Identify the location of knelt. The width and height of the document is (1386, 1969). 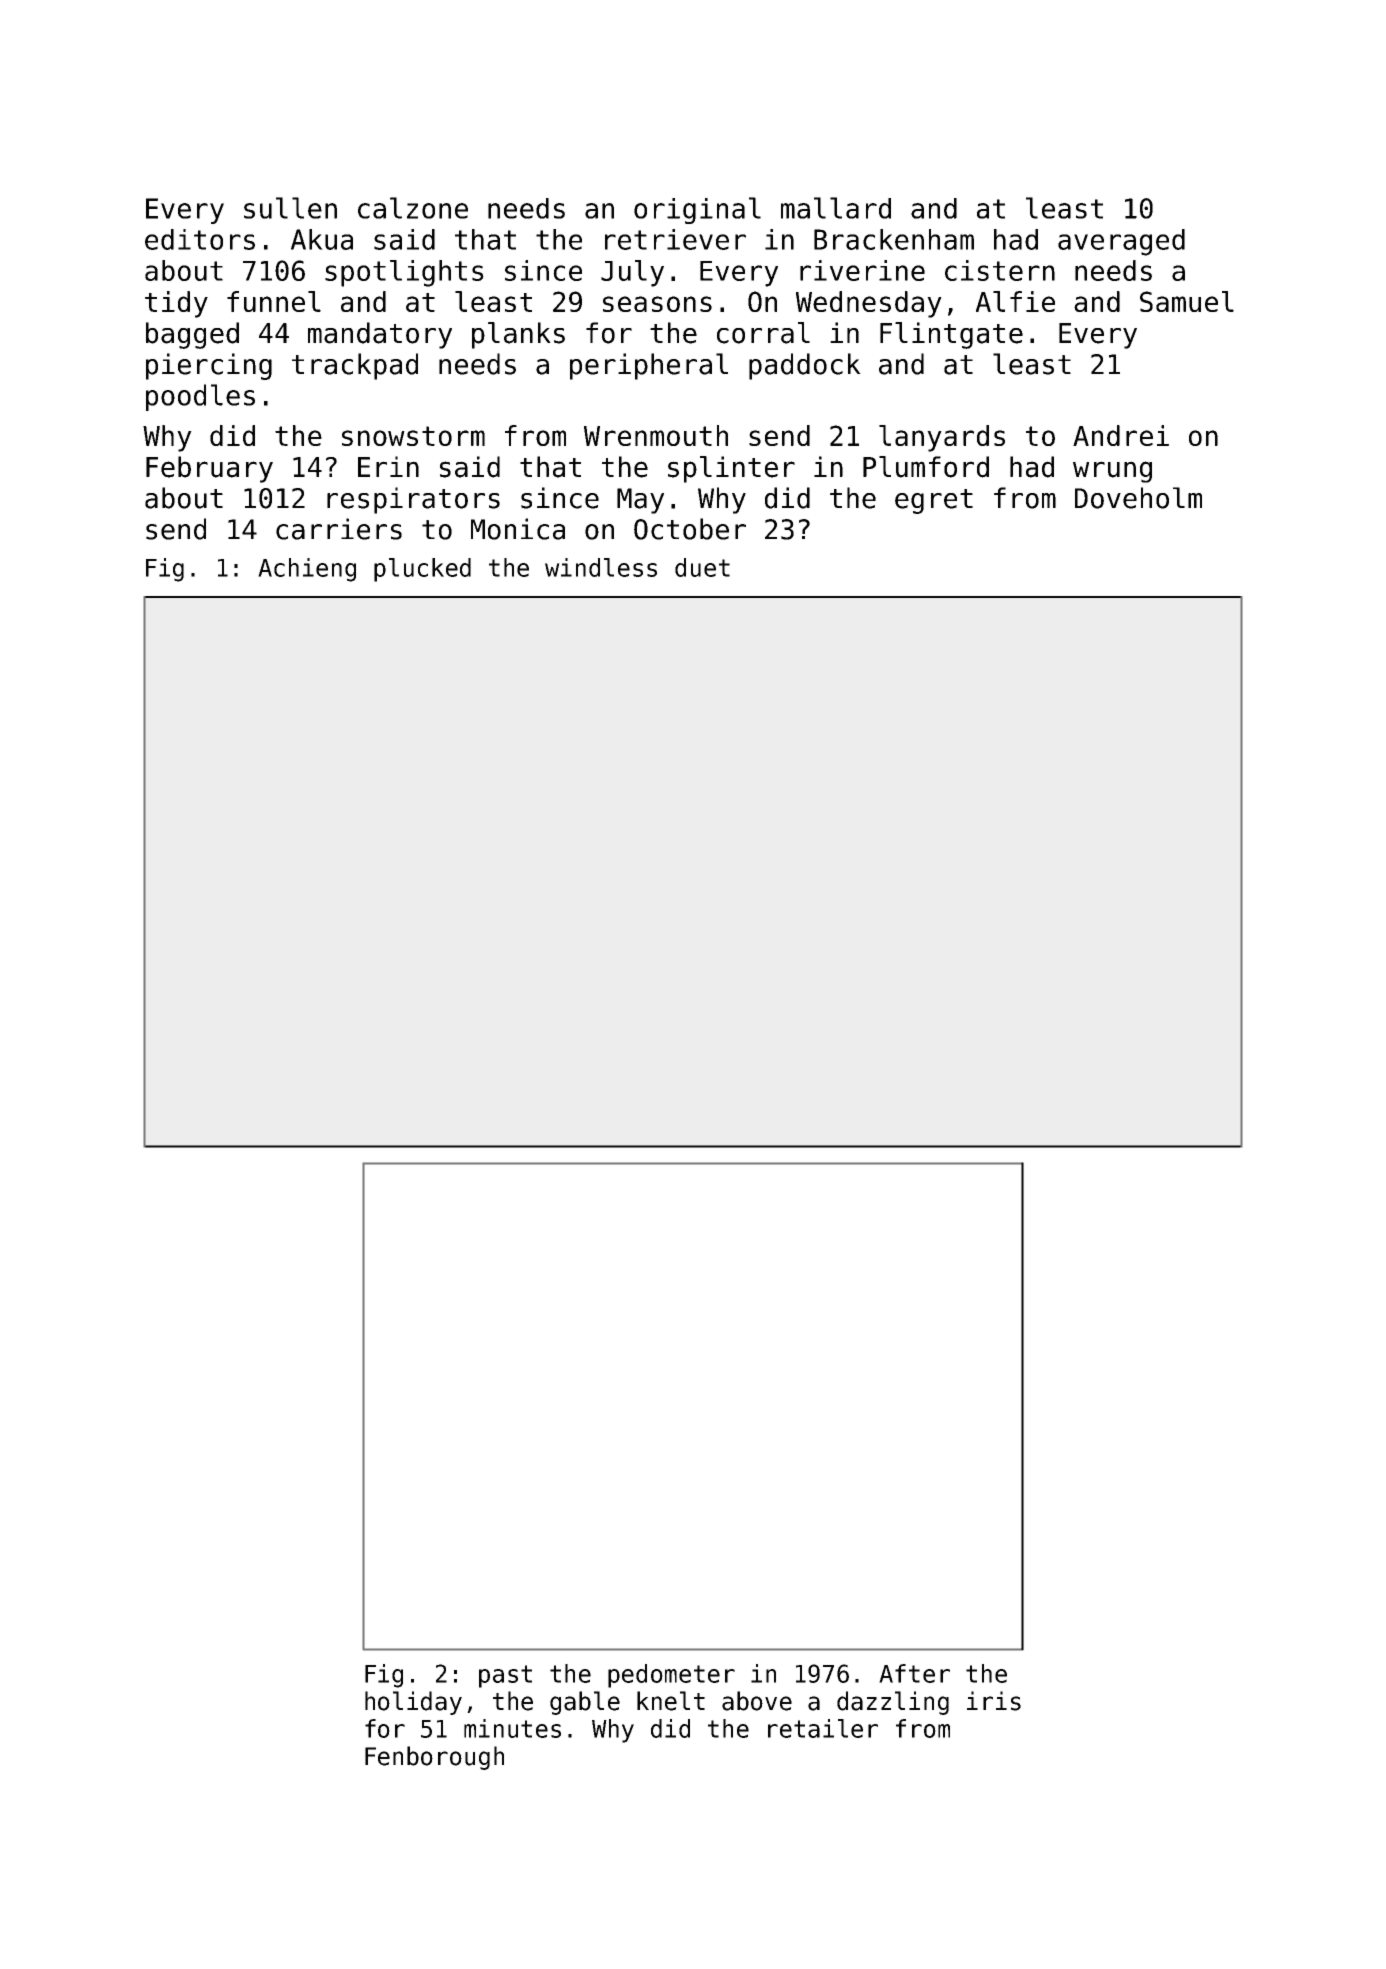
(671, 1701).
